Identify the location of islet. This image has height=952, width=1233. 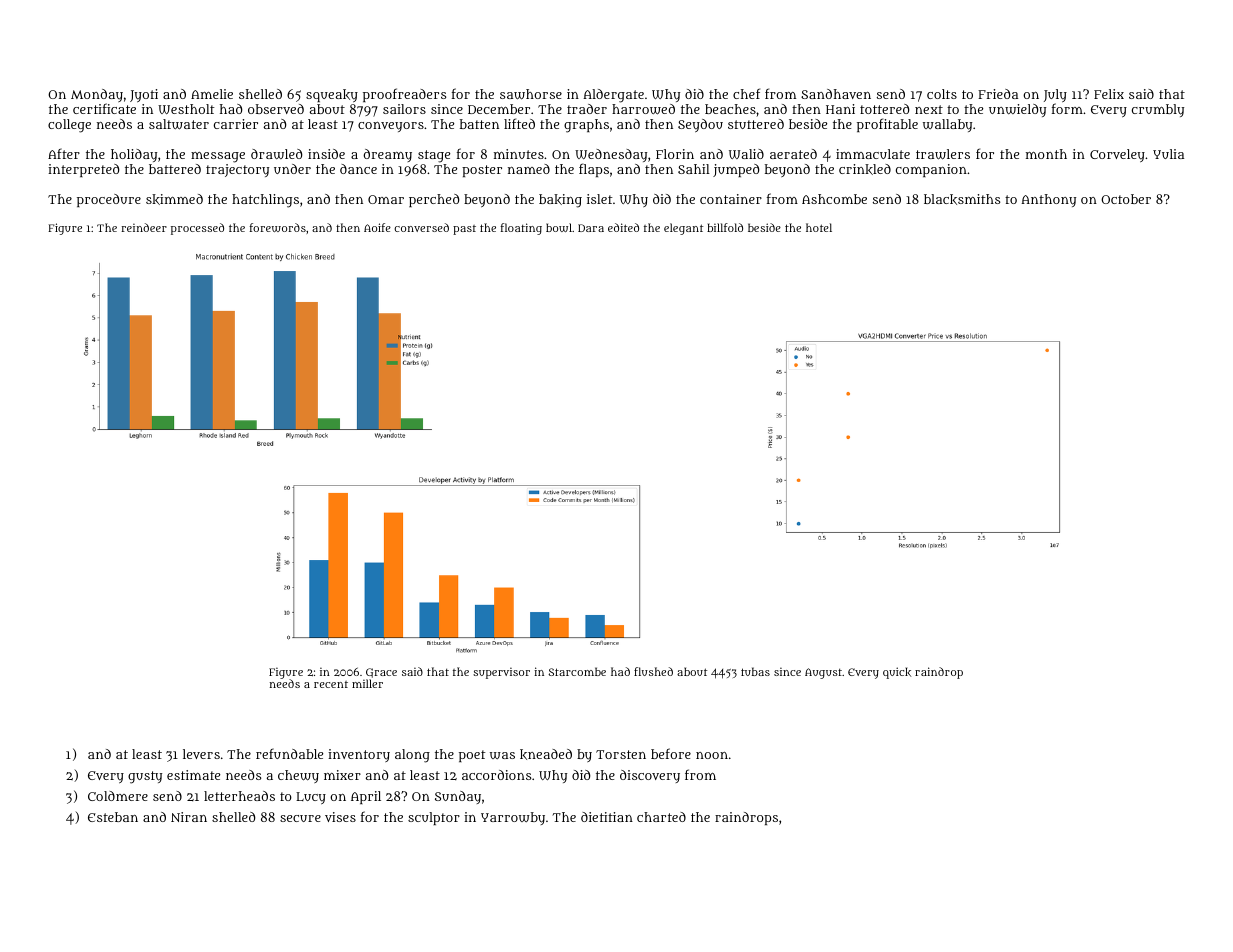
(600, 199).
